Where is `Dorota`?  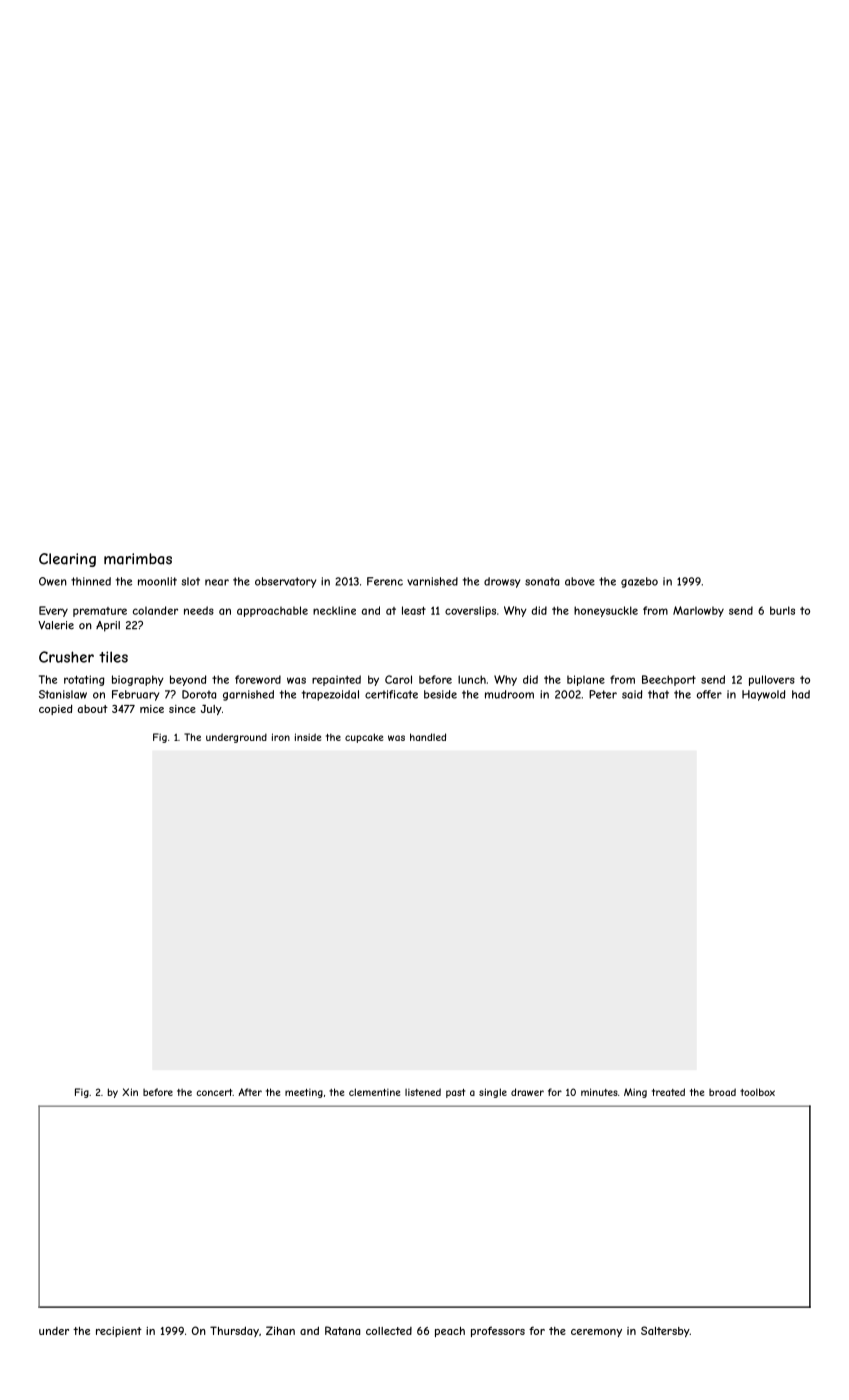
Dorota is located at coordinates (199, 694).
